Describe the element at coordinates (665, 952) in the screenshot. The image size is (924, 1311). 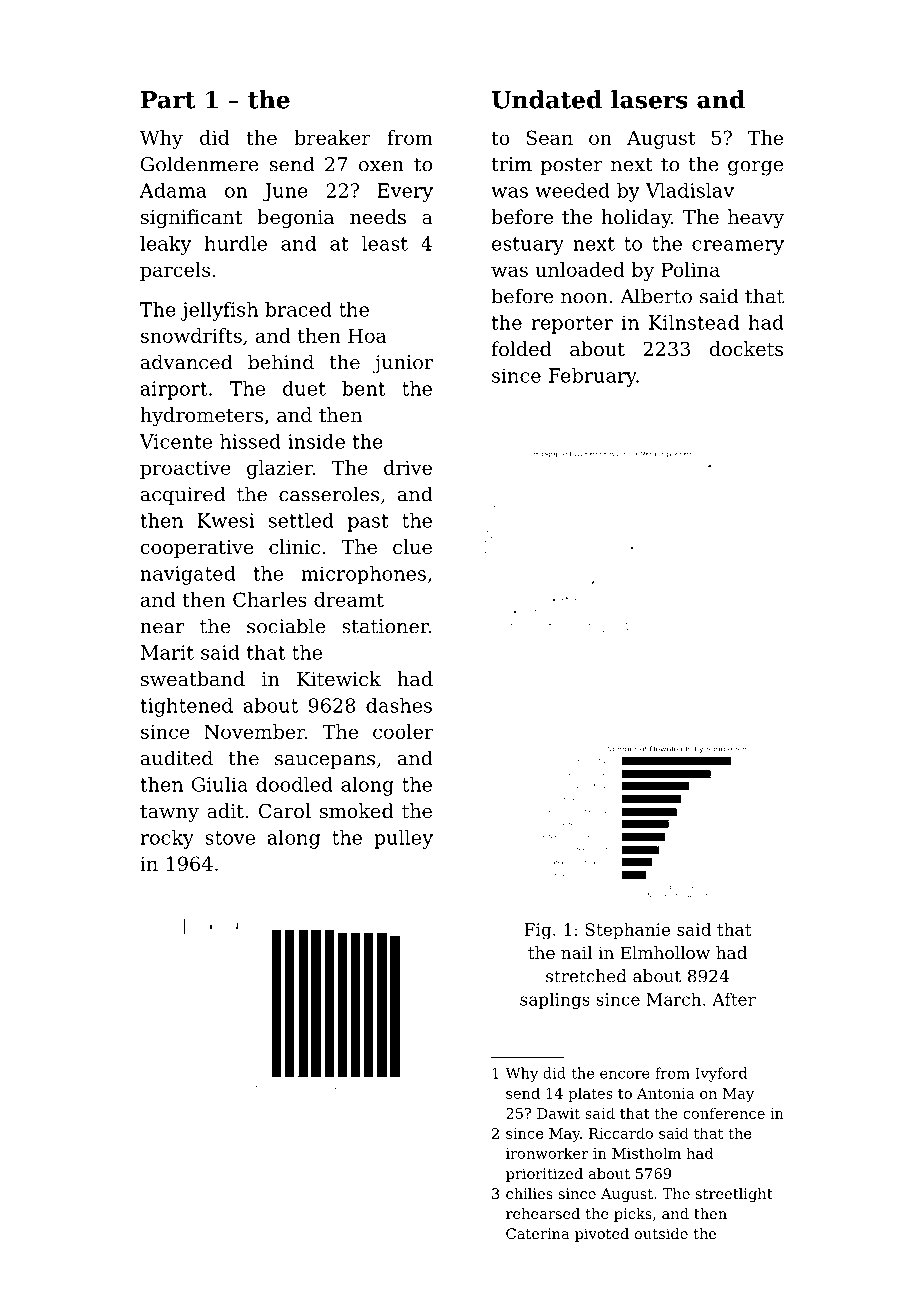
I see `Elmhollow` at that location.
